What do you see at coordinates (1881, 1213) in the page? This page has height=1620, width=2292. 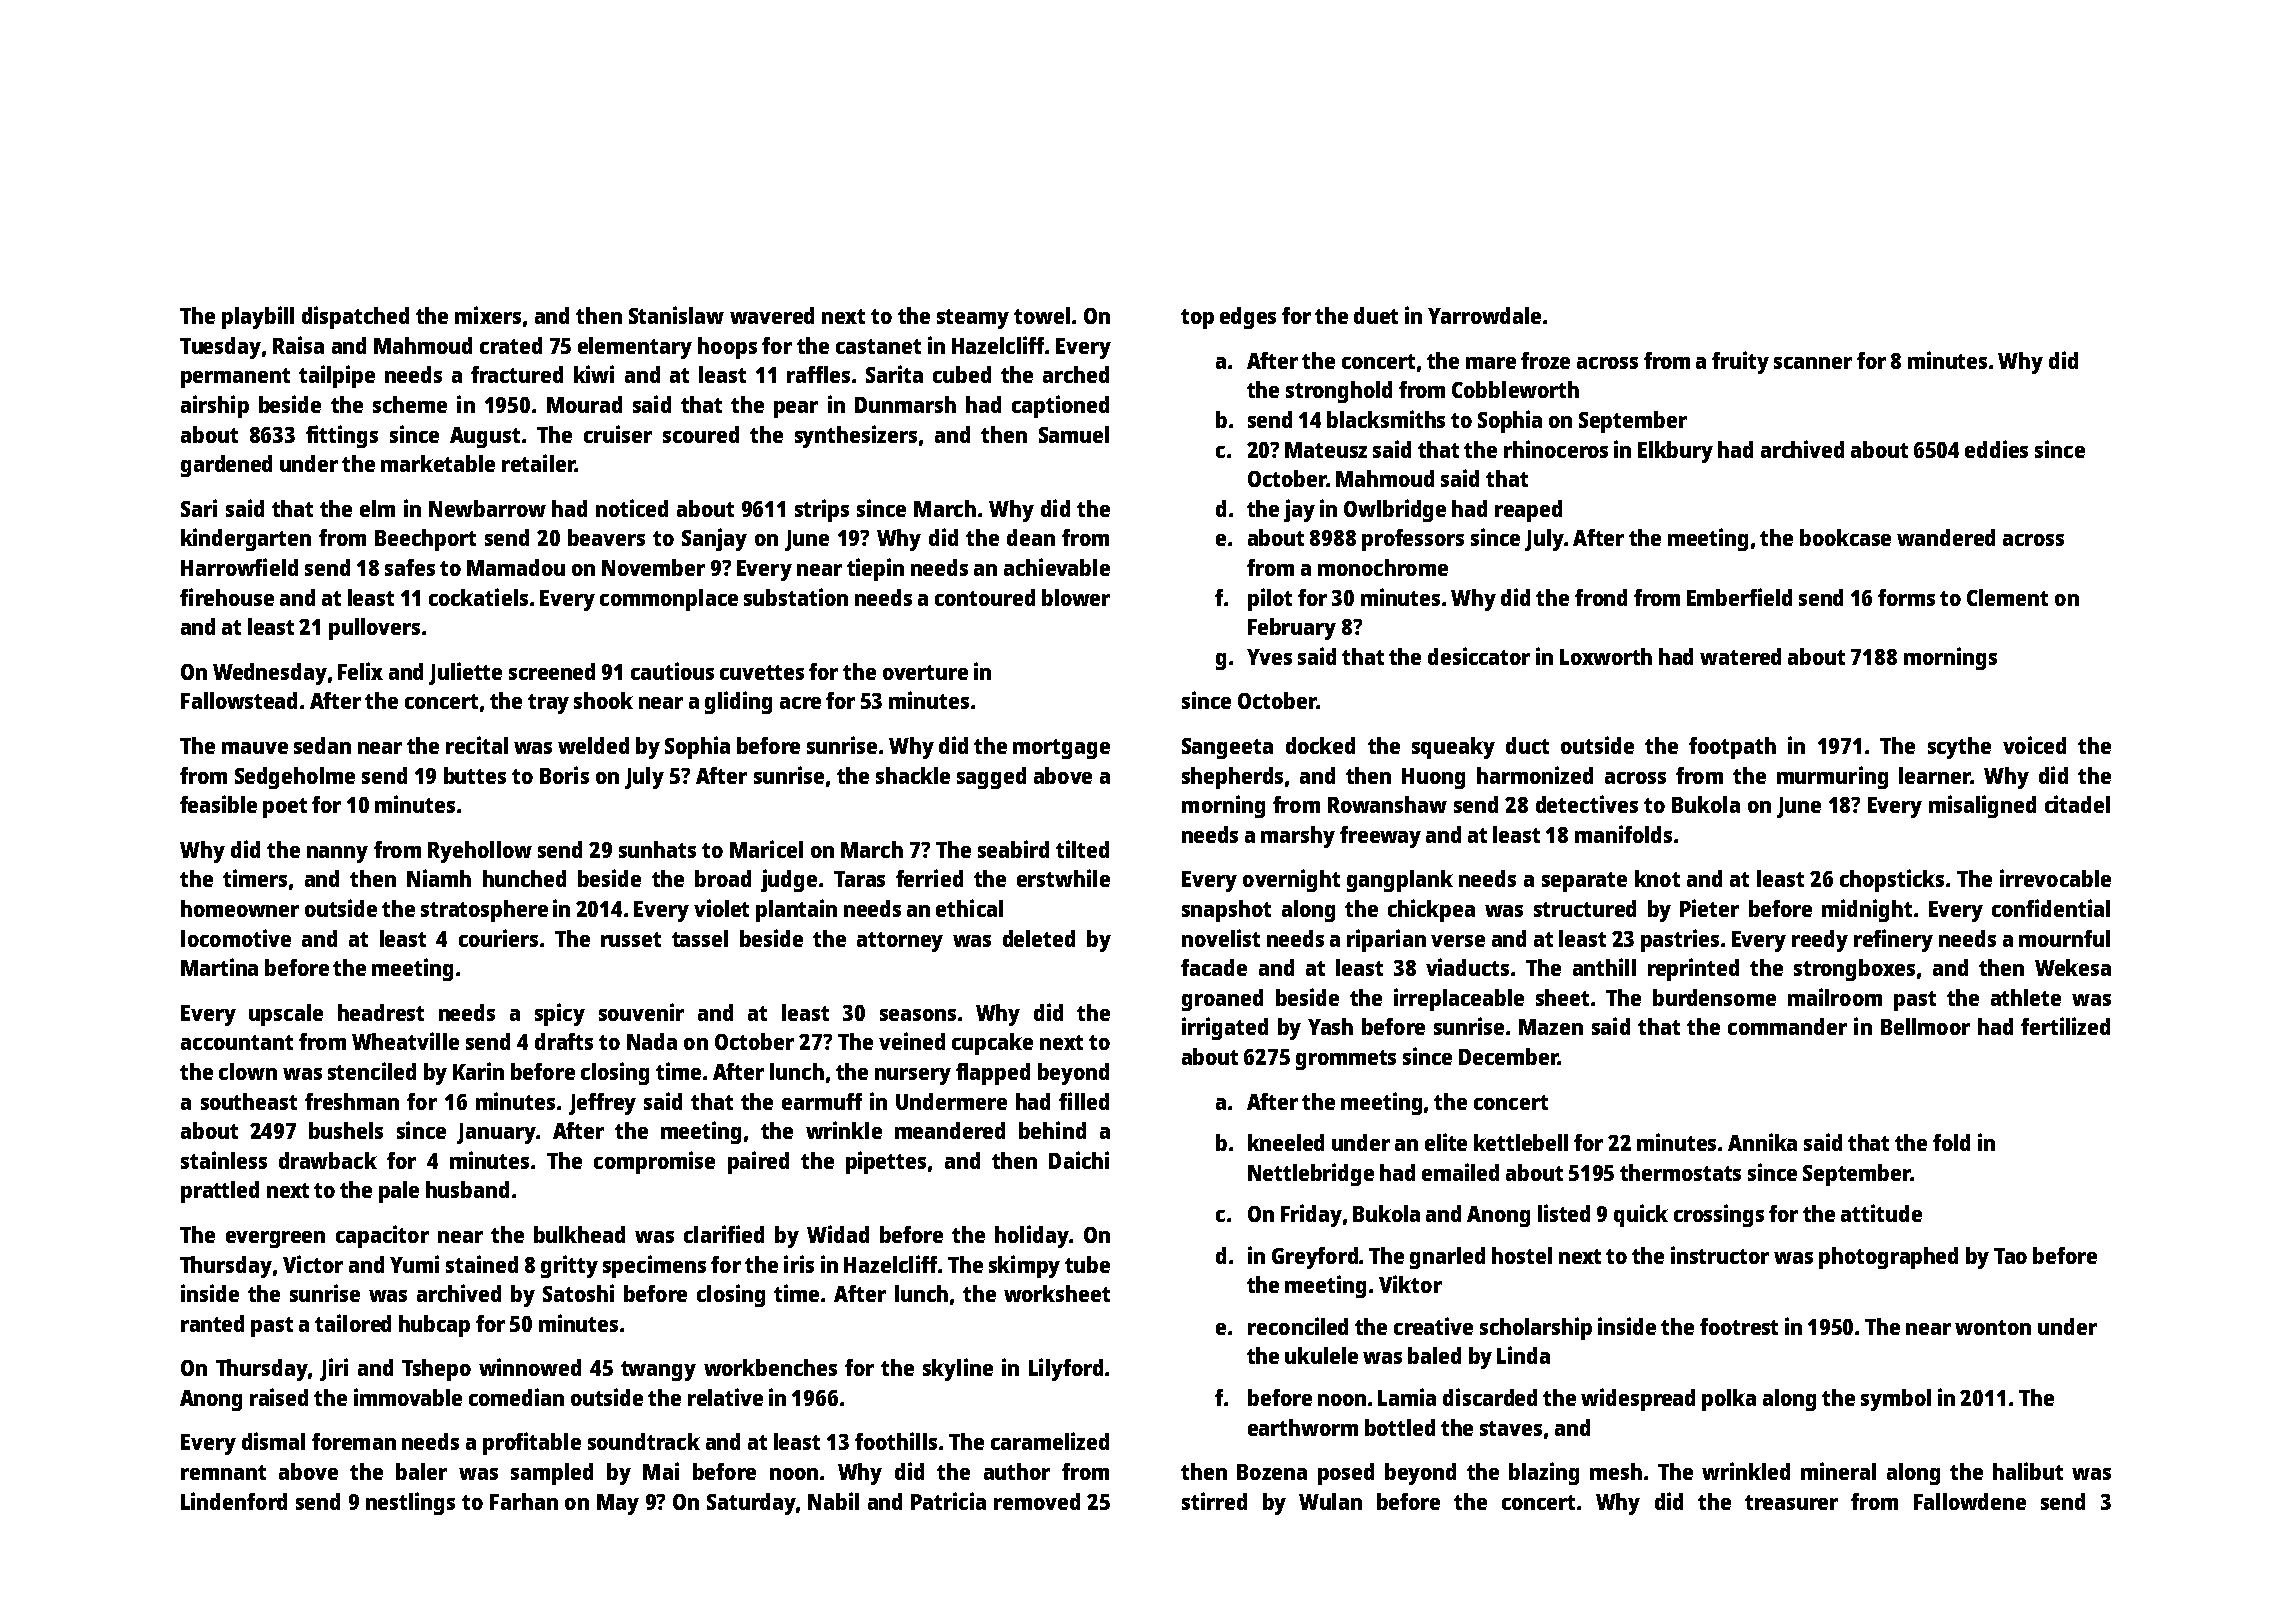 I see `attitude` at bounding box center [1881, 1213].
